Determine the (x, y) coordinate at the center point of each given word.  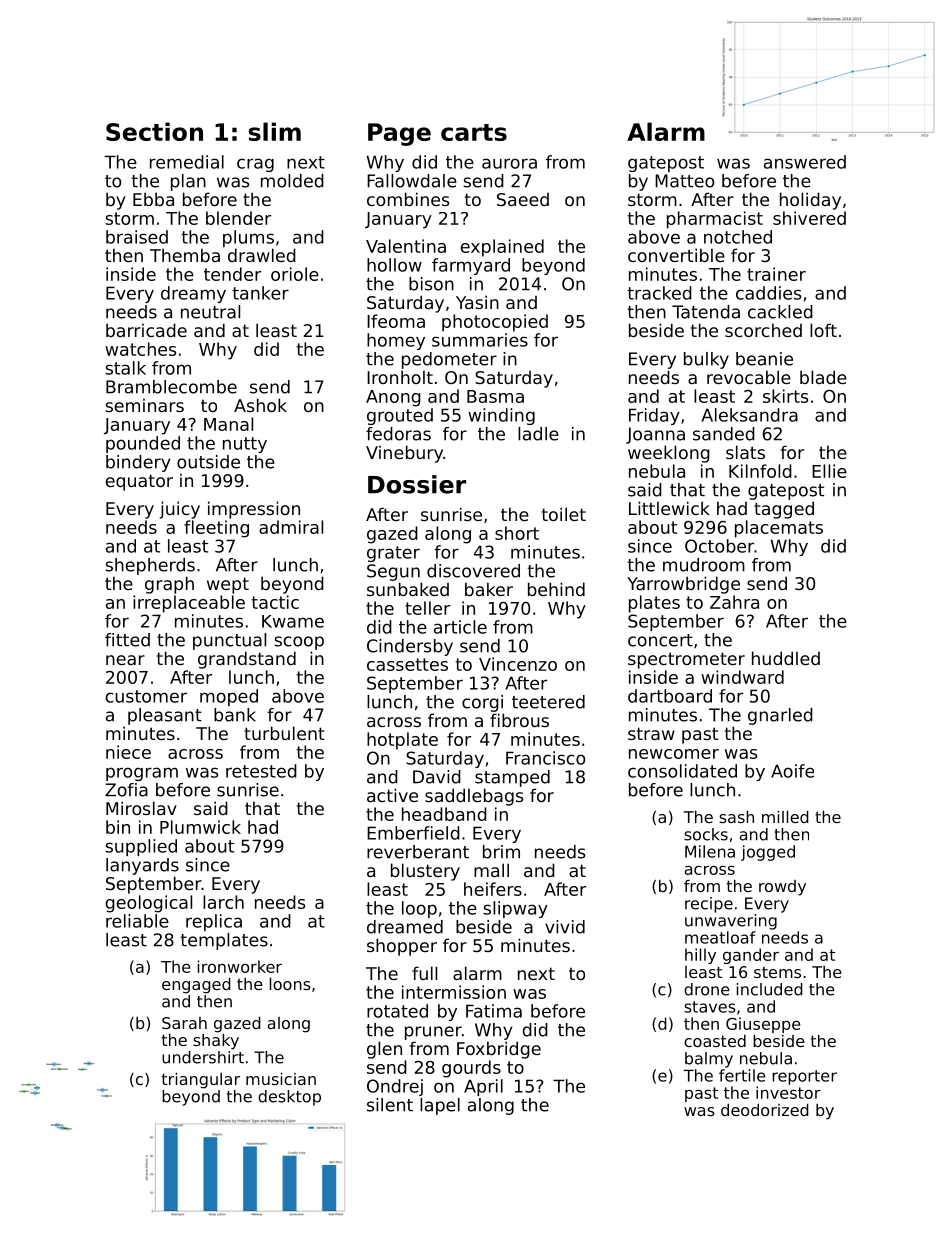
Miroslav (141, 808)
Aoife (792, 771)
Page (399, 134)
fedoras (398, 434)
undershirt (203, 1057)
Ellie (829, 471)
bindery (138, 463)
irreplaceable (189, 604)
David (437, 777)
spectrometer (686, 660)
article (460, 627)
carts (474, 132)
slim (275, 131)
